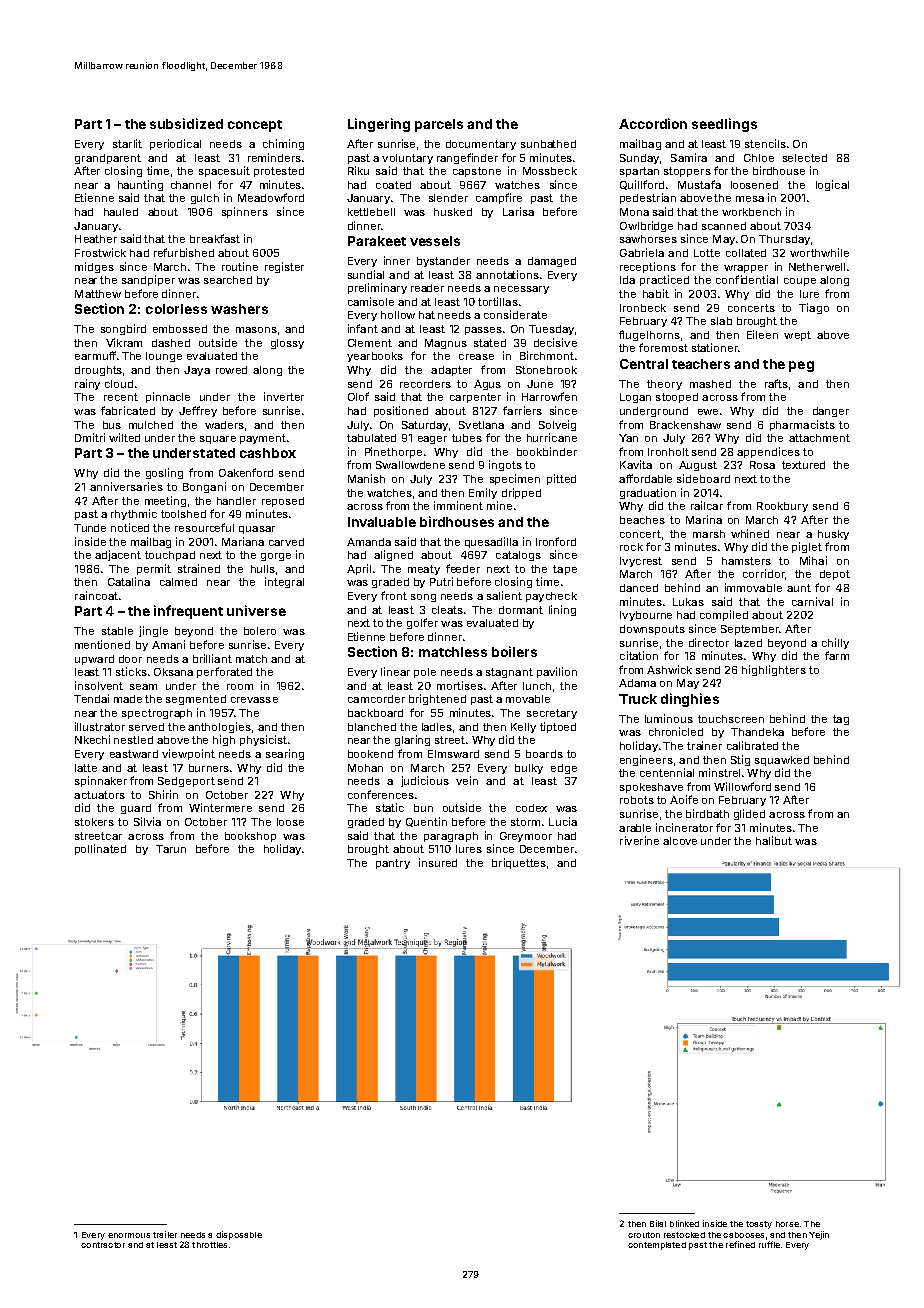 The height and width of the page is (1308, 924). Describe the element at coordinates (774, 840) in the page. I see `halibut` at that location.
